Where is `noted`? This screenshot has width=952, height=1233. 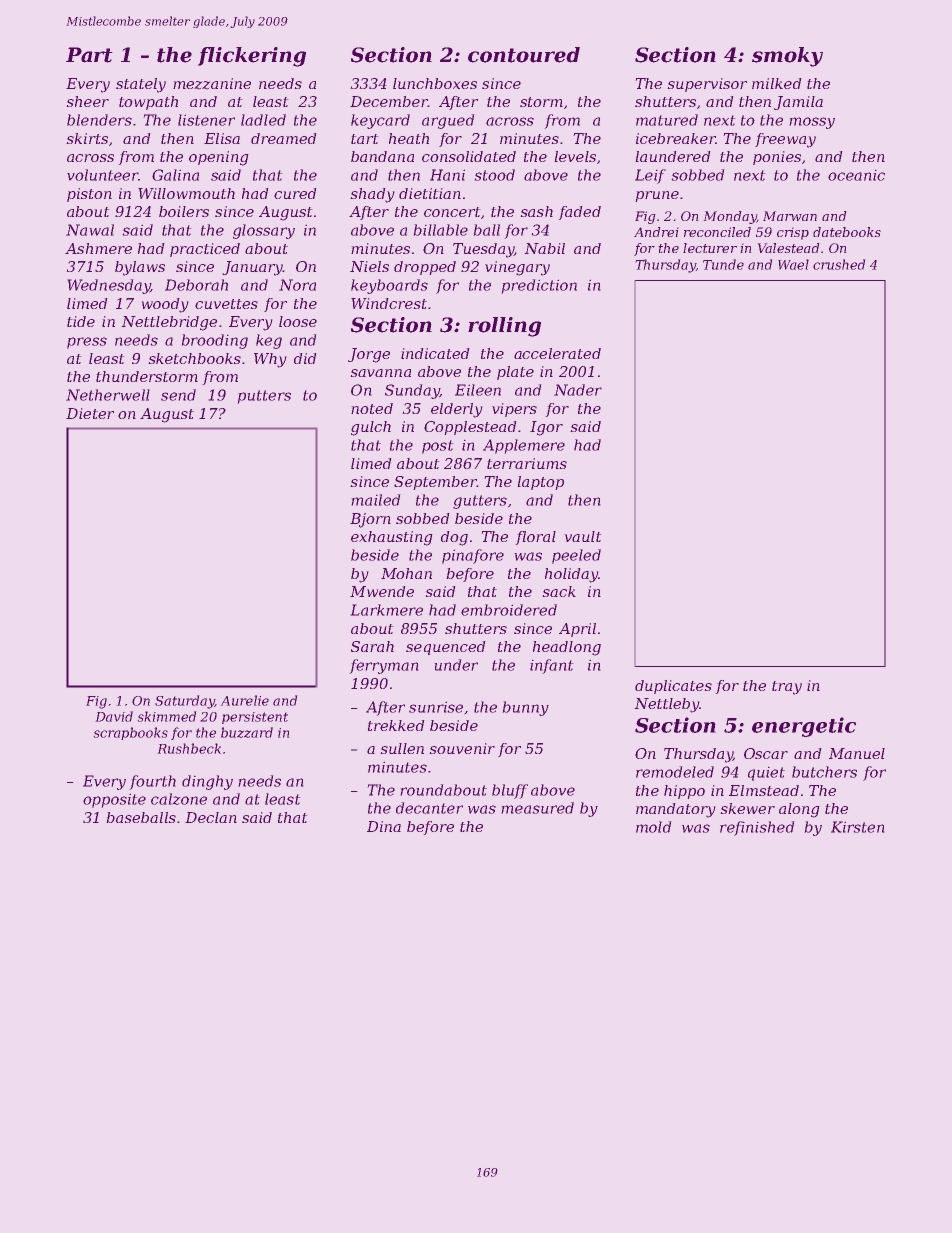
noted is located at coordinates (372, 408).
